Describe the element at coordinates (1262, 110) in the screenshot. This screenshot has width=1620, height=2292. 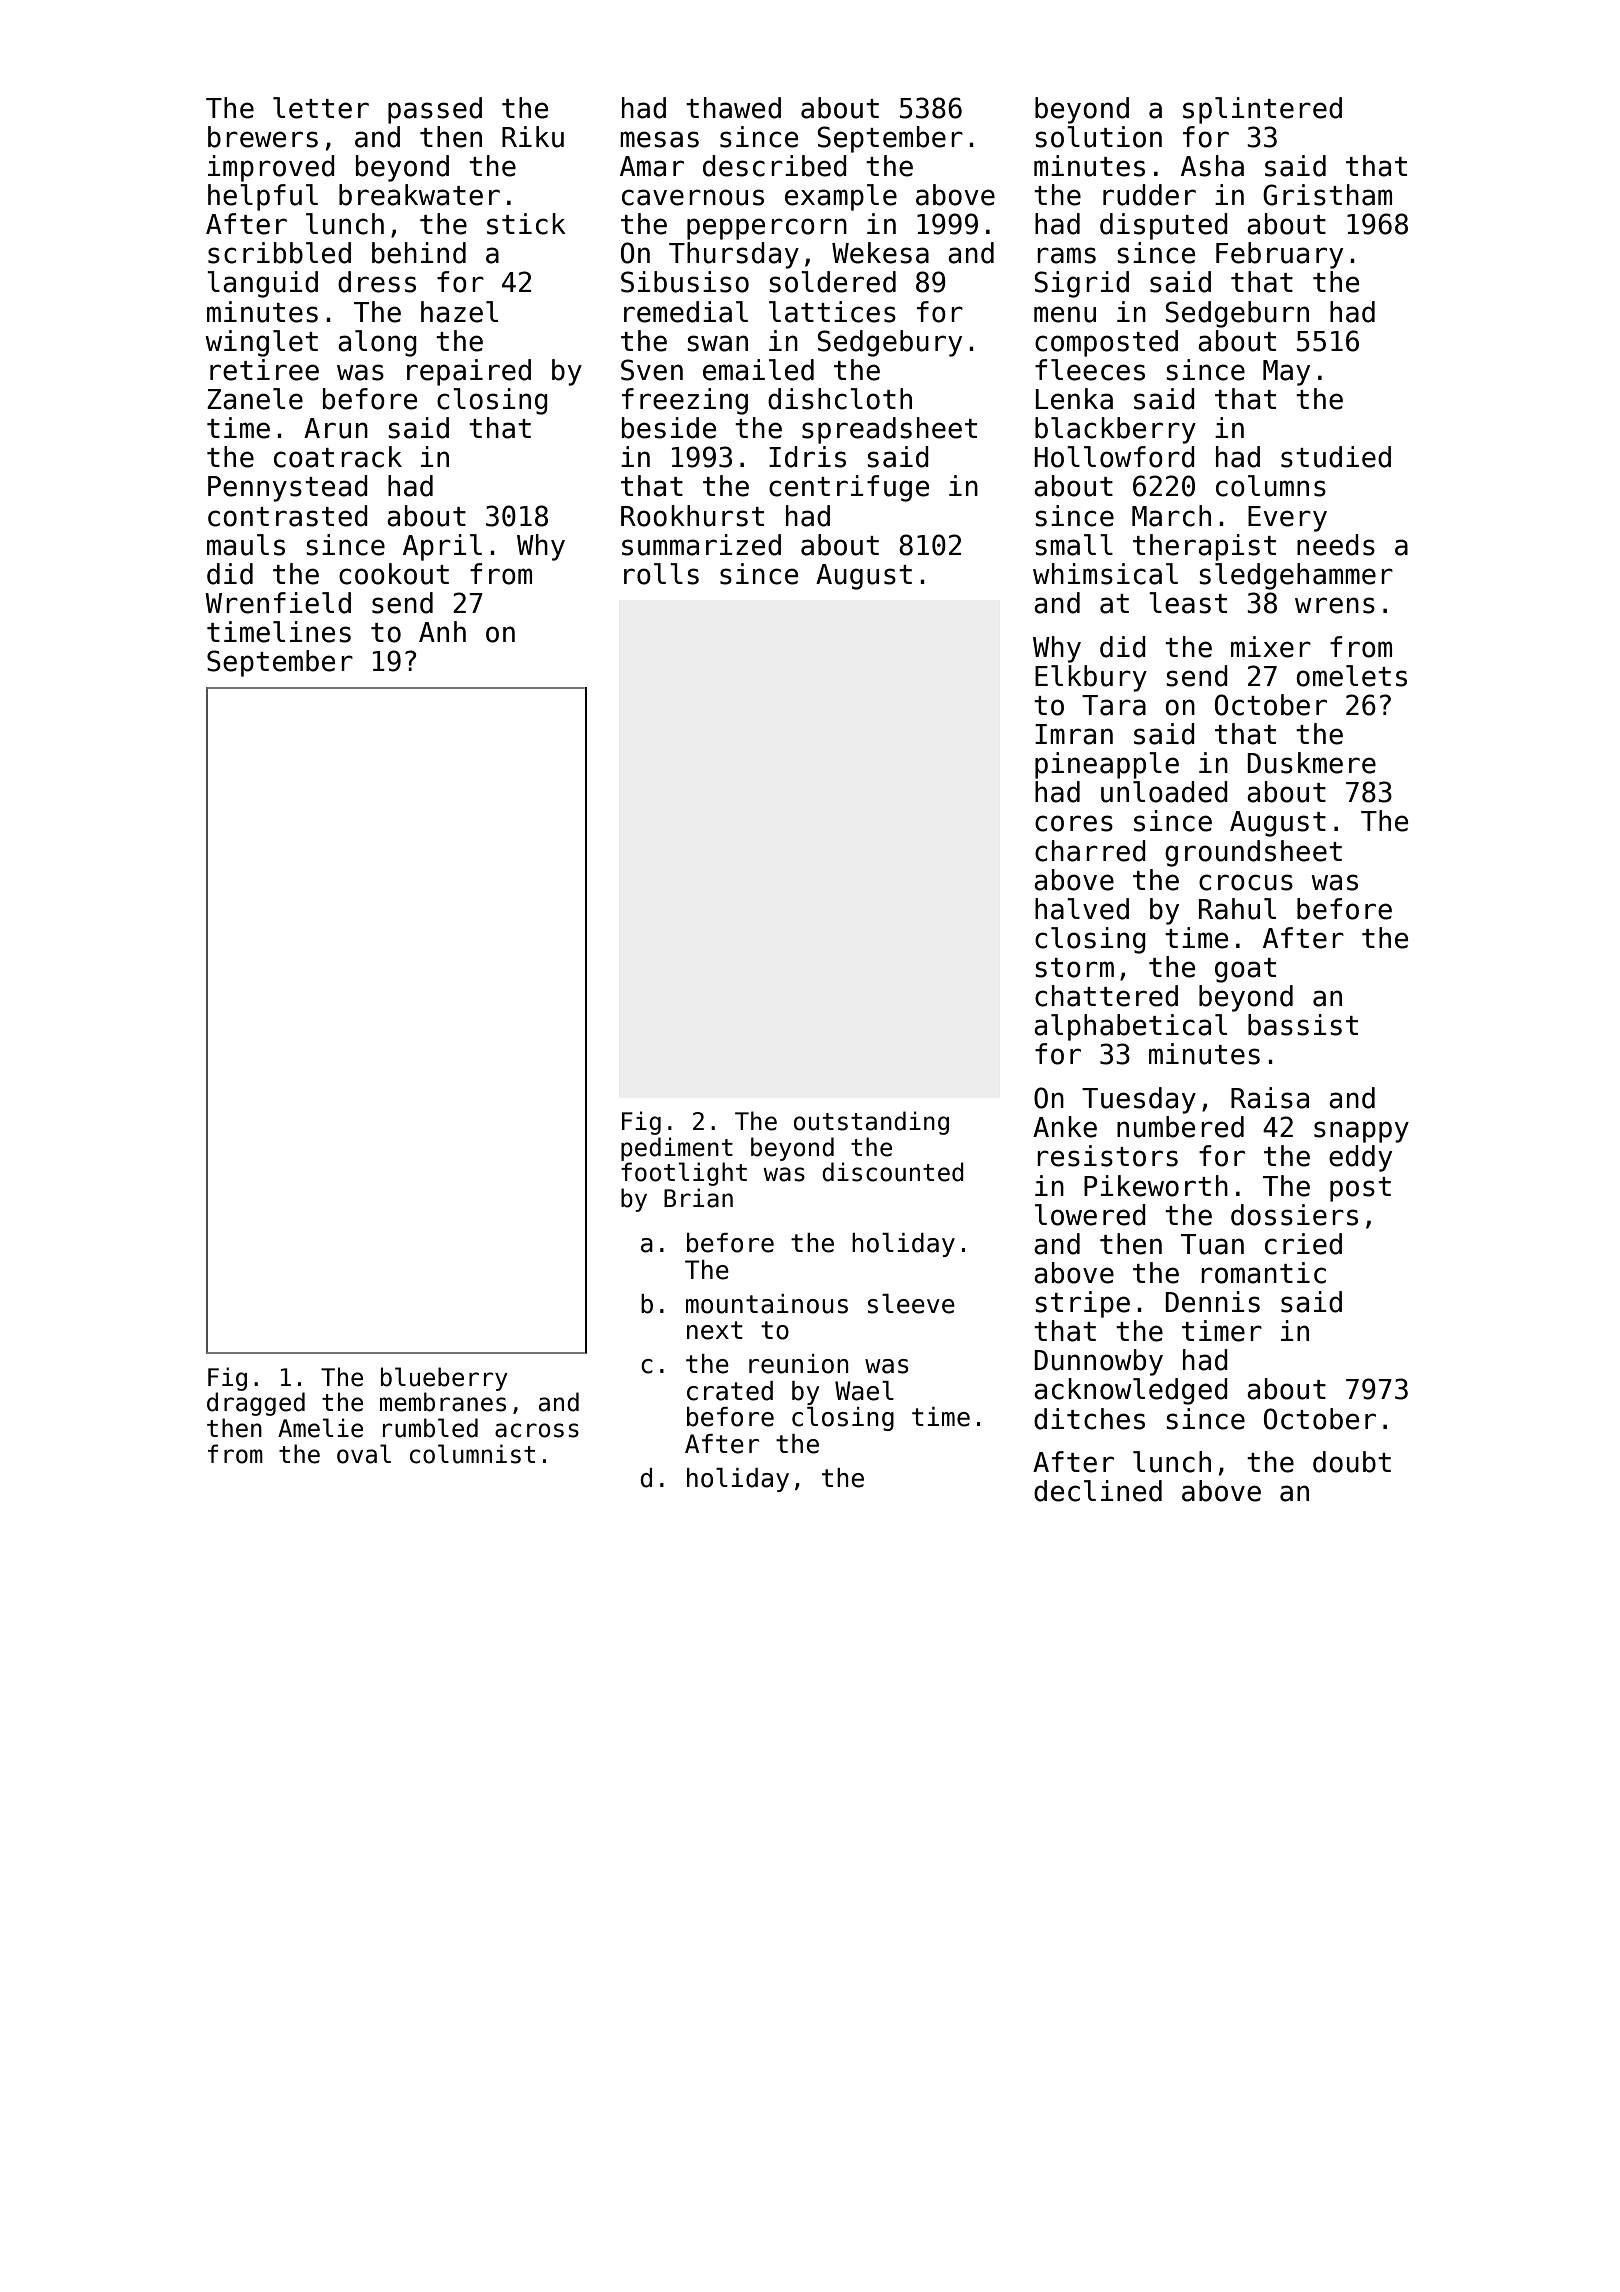
I see `splintered` at that location.
